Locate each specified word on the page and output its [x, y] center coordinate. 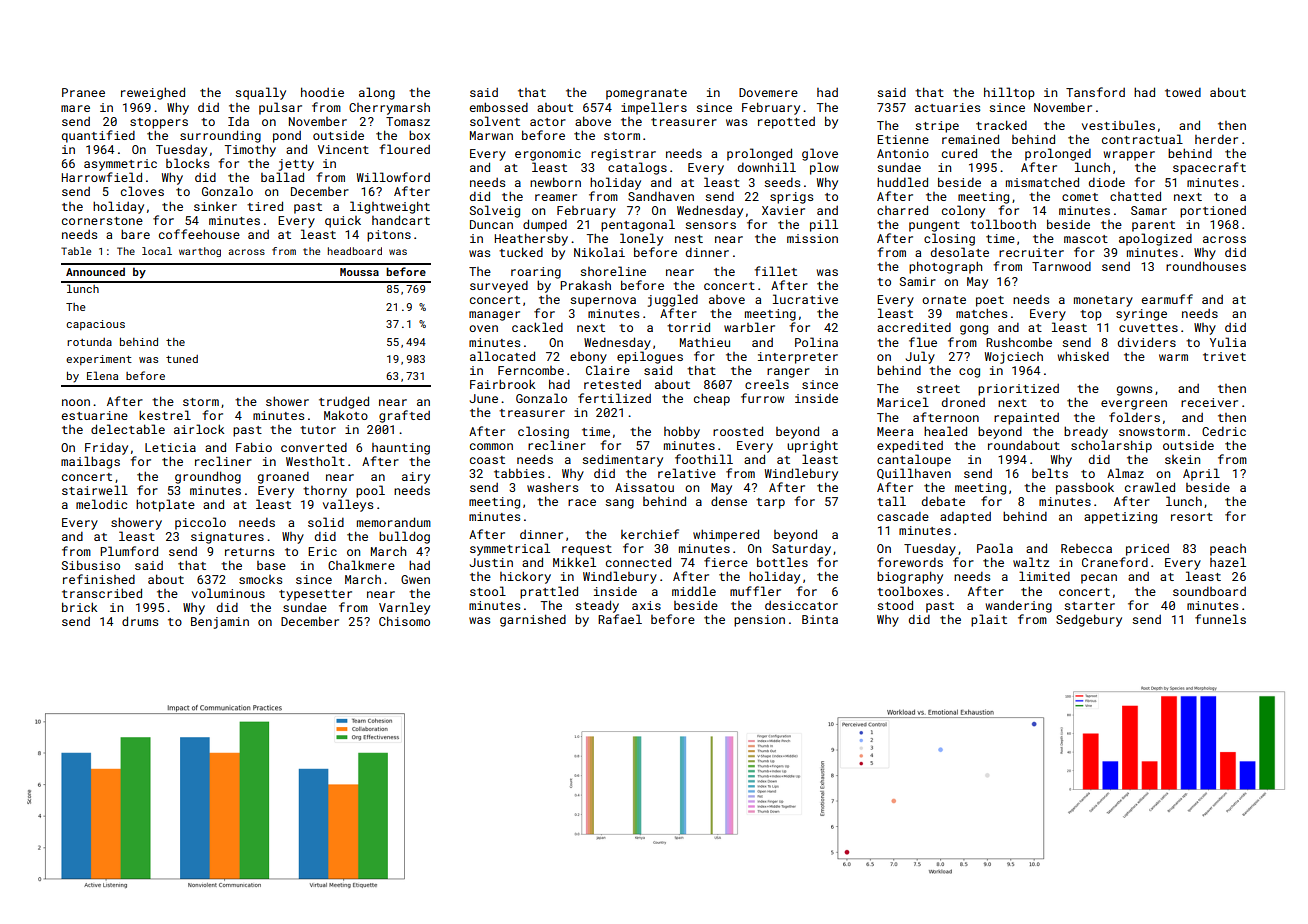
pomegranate [646, 94]
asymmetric [120, 165]
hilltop [1009, 93]
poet [990, 301]
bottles [782, 562]
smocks [260, 579]
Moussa [359, 272]
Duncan [491, 224]
